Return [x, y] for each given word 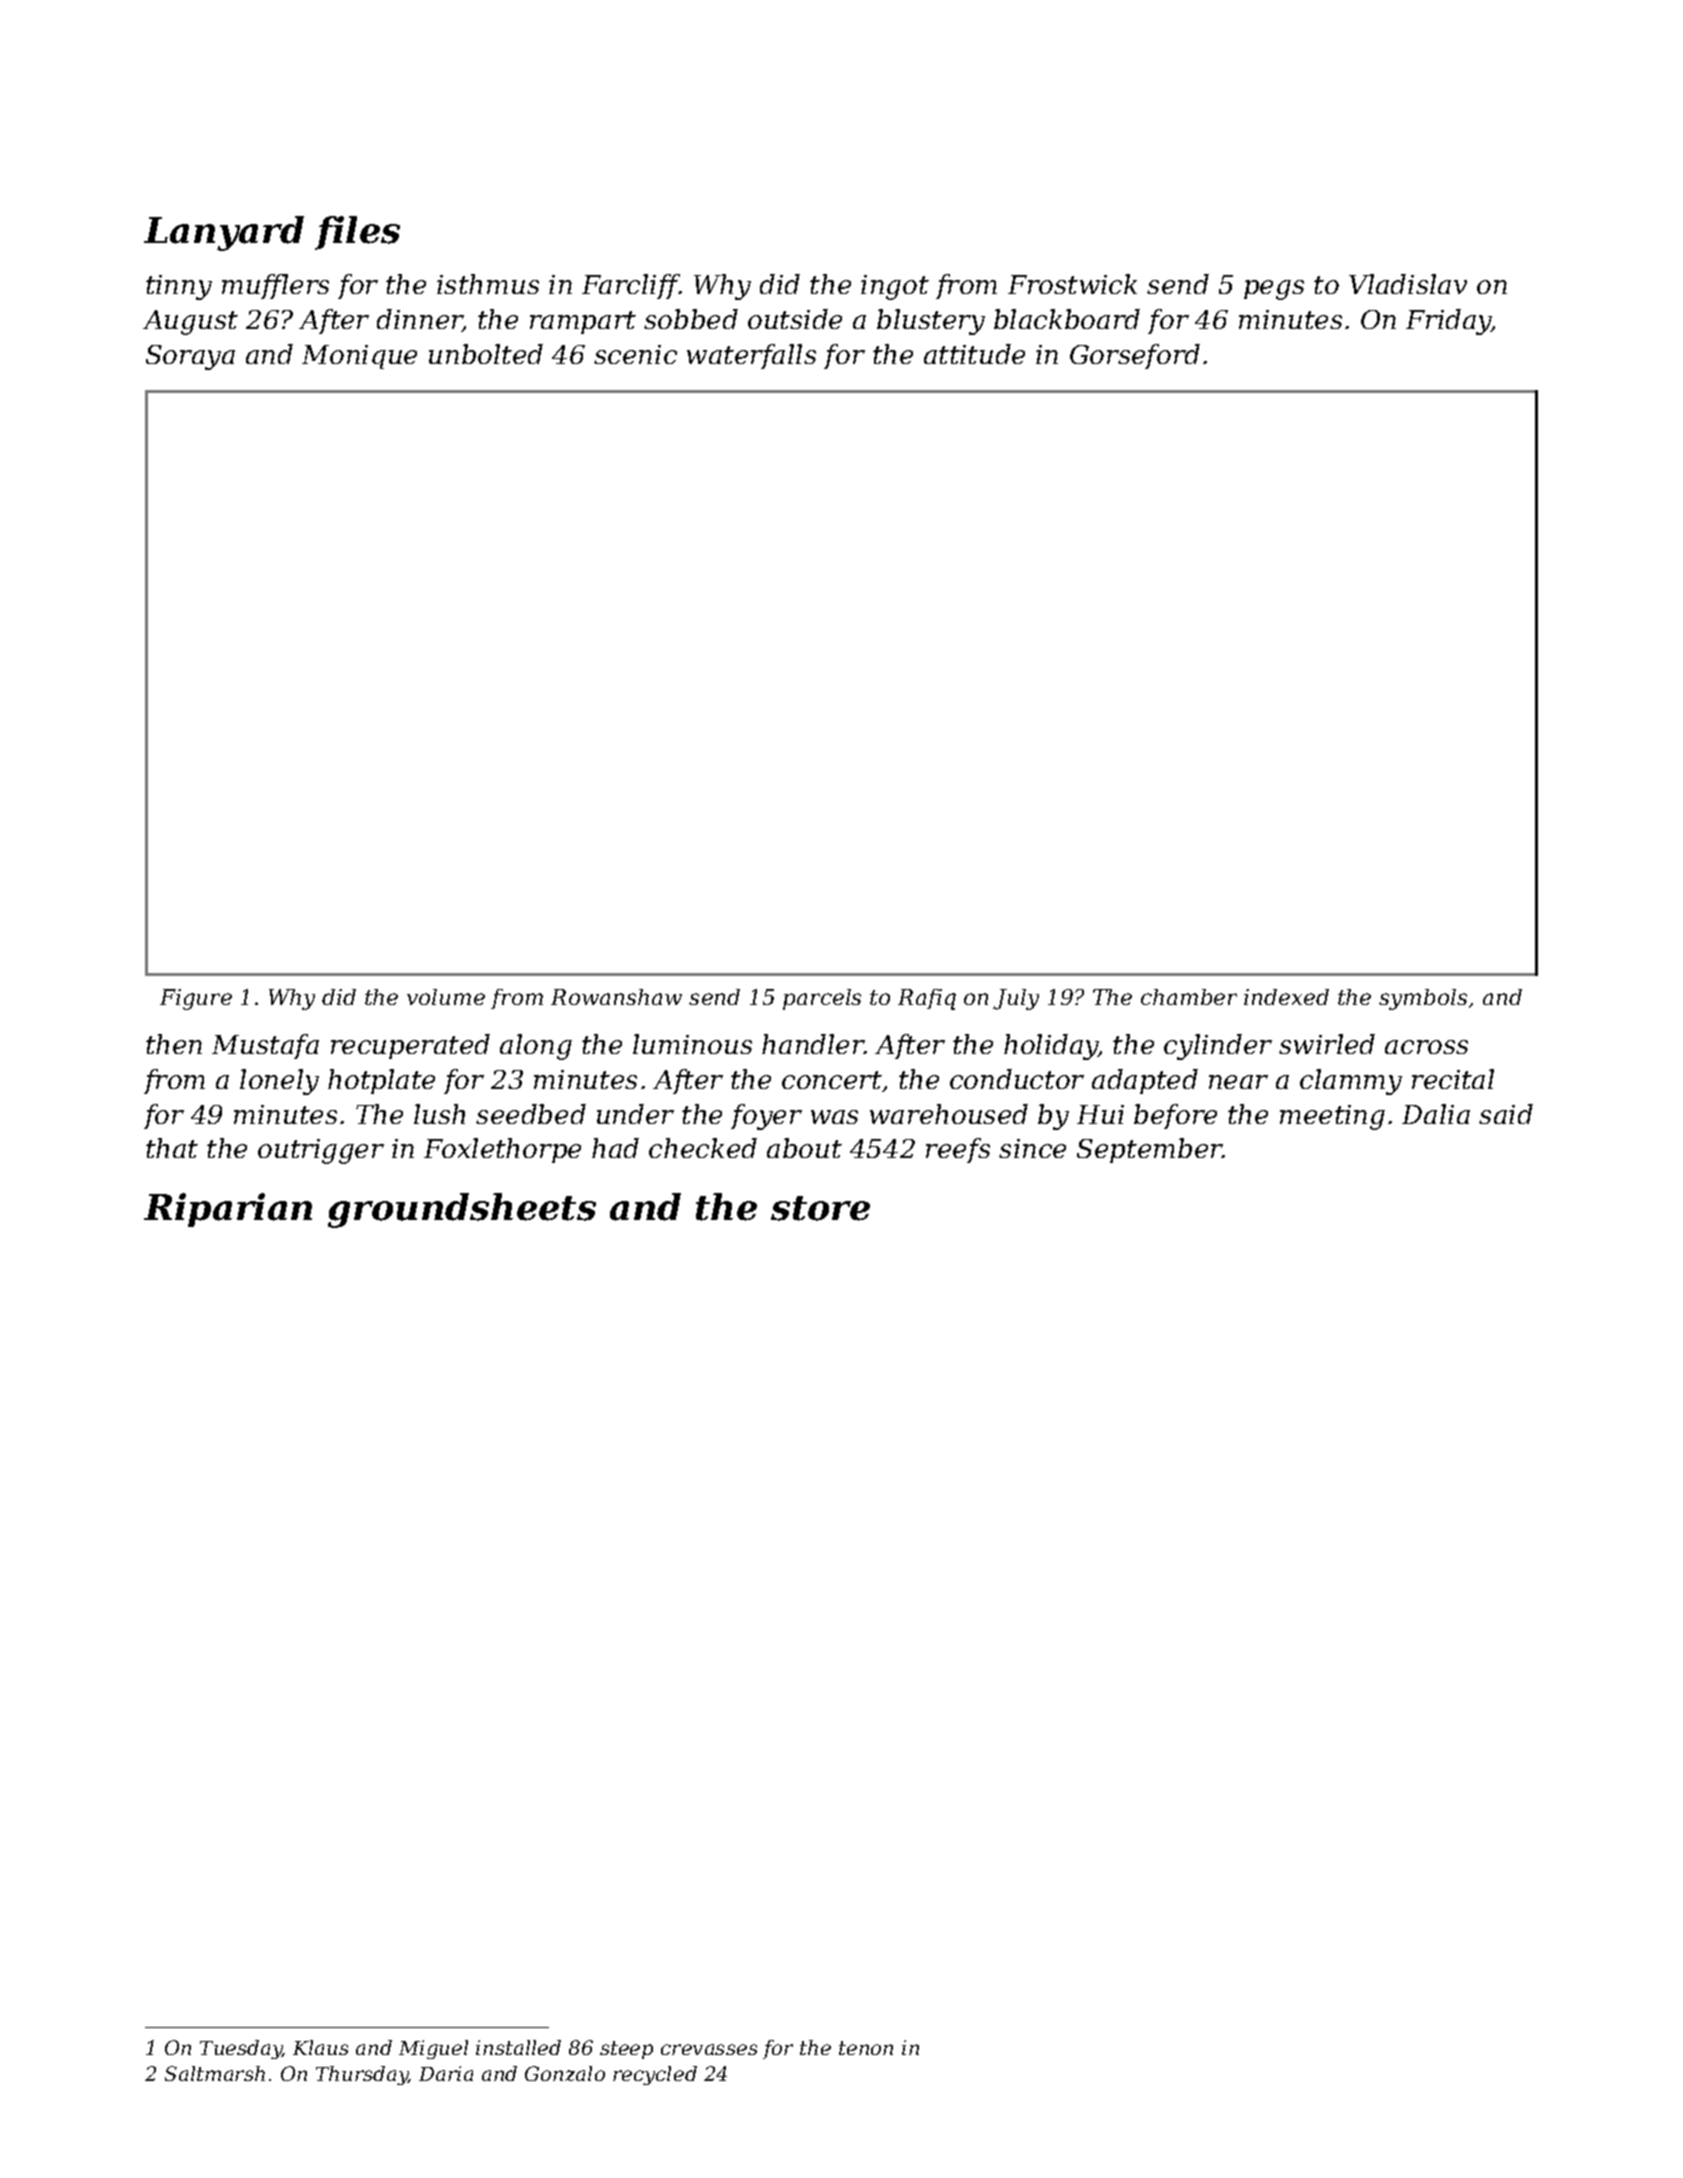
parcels [822, 999]
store [820, 1208]
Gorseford [1135, 356]
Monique [359, 357]
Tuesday [241, 2049]
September [1149, 1150]
